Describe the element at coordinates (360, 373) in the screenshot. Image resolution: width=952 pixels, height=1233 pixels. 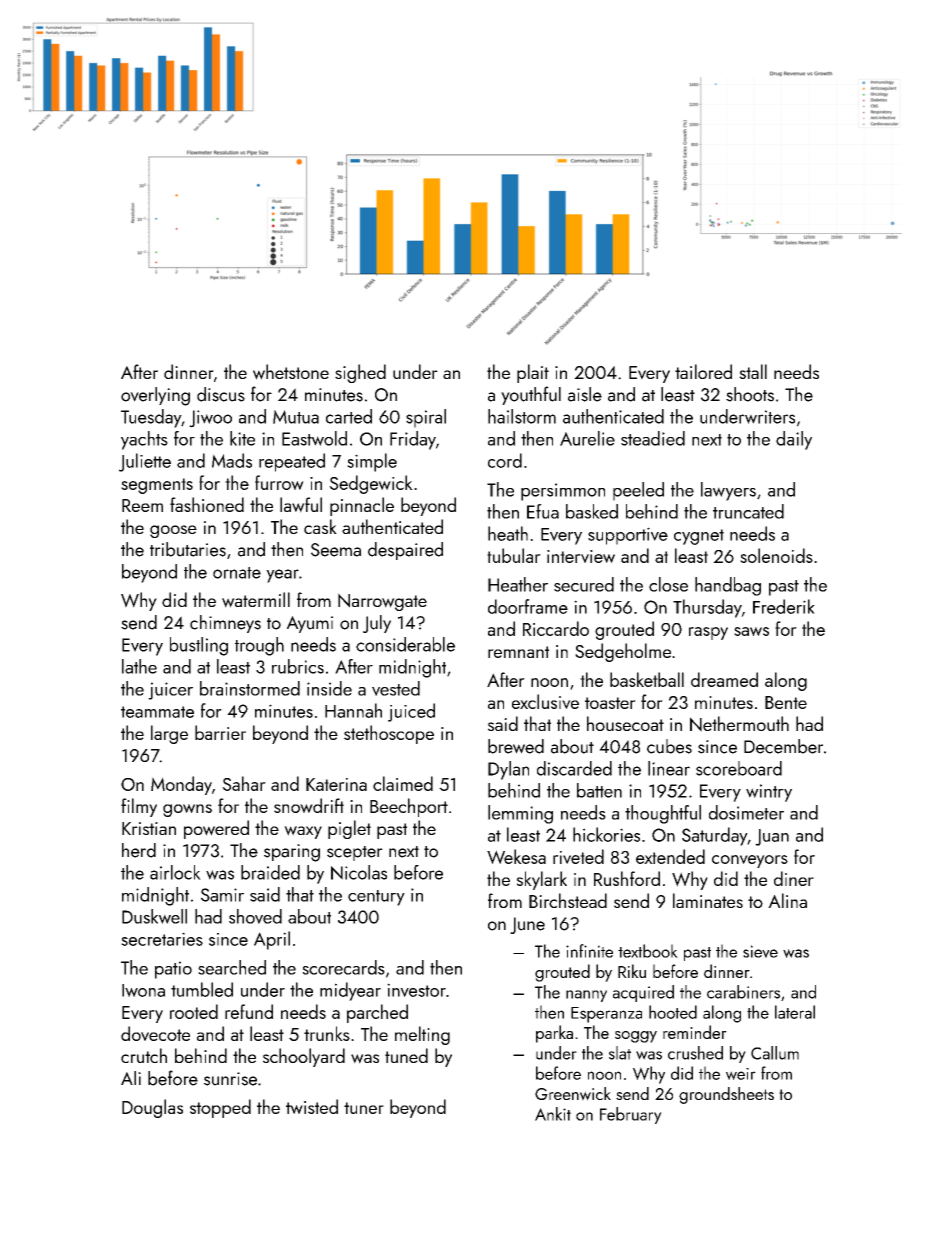
I see `sighed` at that location.
